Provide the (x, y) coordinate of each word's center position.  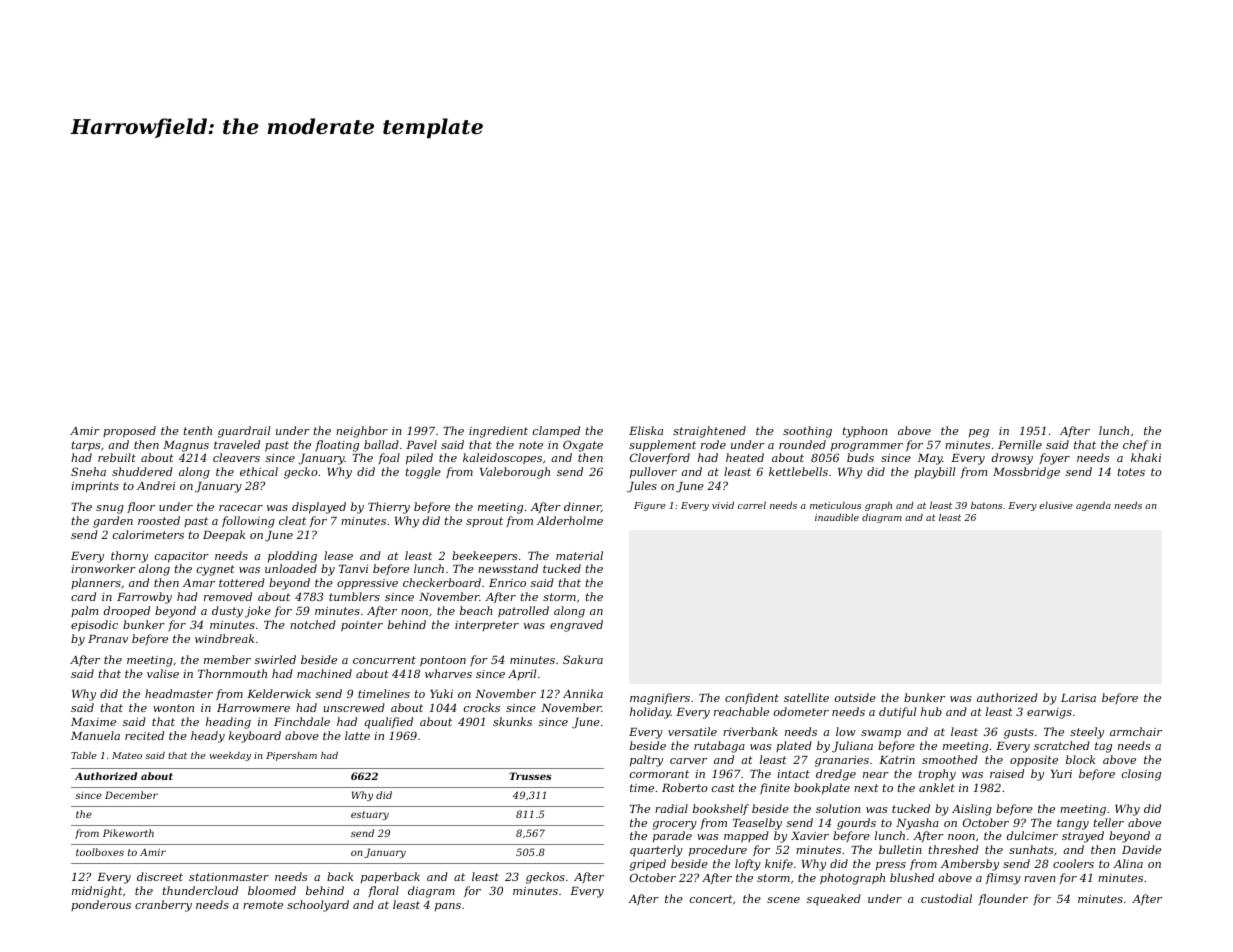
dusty (227, 612)
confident (752, 698)
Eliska (646, 430)
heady (208, 737)
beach (476, 610)
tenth (198, 430)
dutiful (897, 713)
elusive (1056, 505)
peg (979, 433)
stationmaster (229, 877)
